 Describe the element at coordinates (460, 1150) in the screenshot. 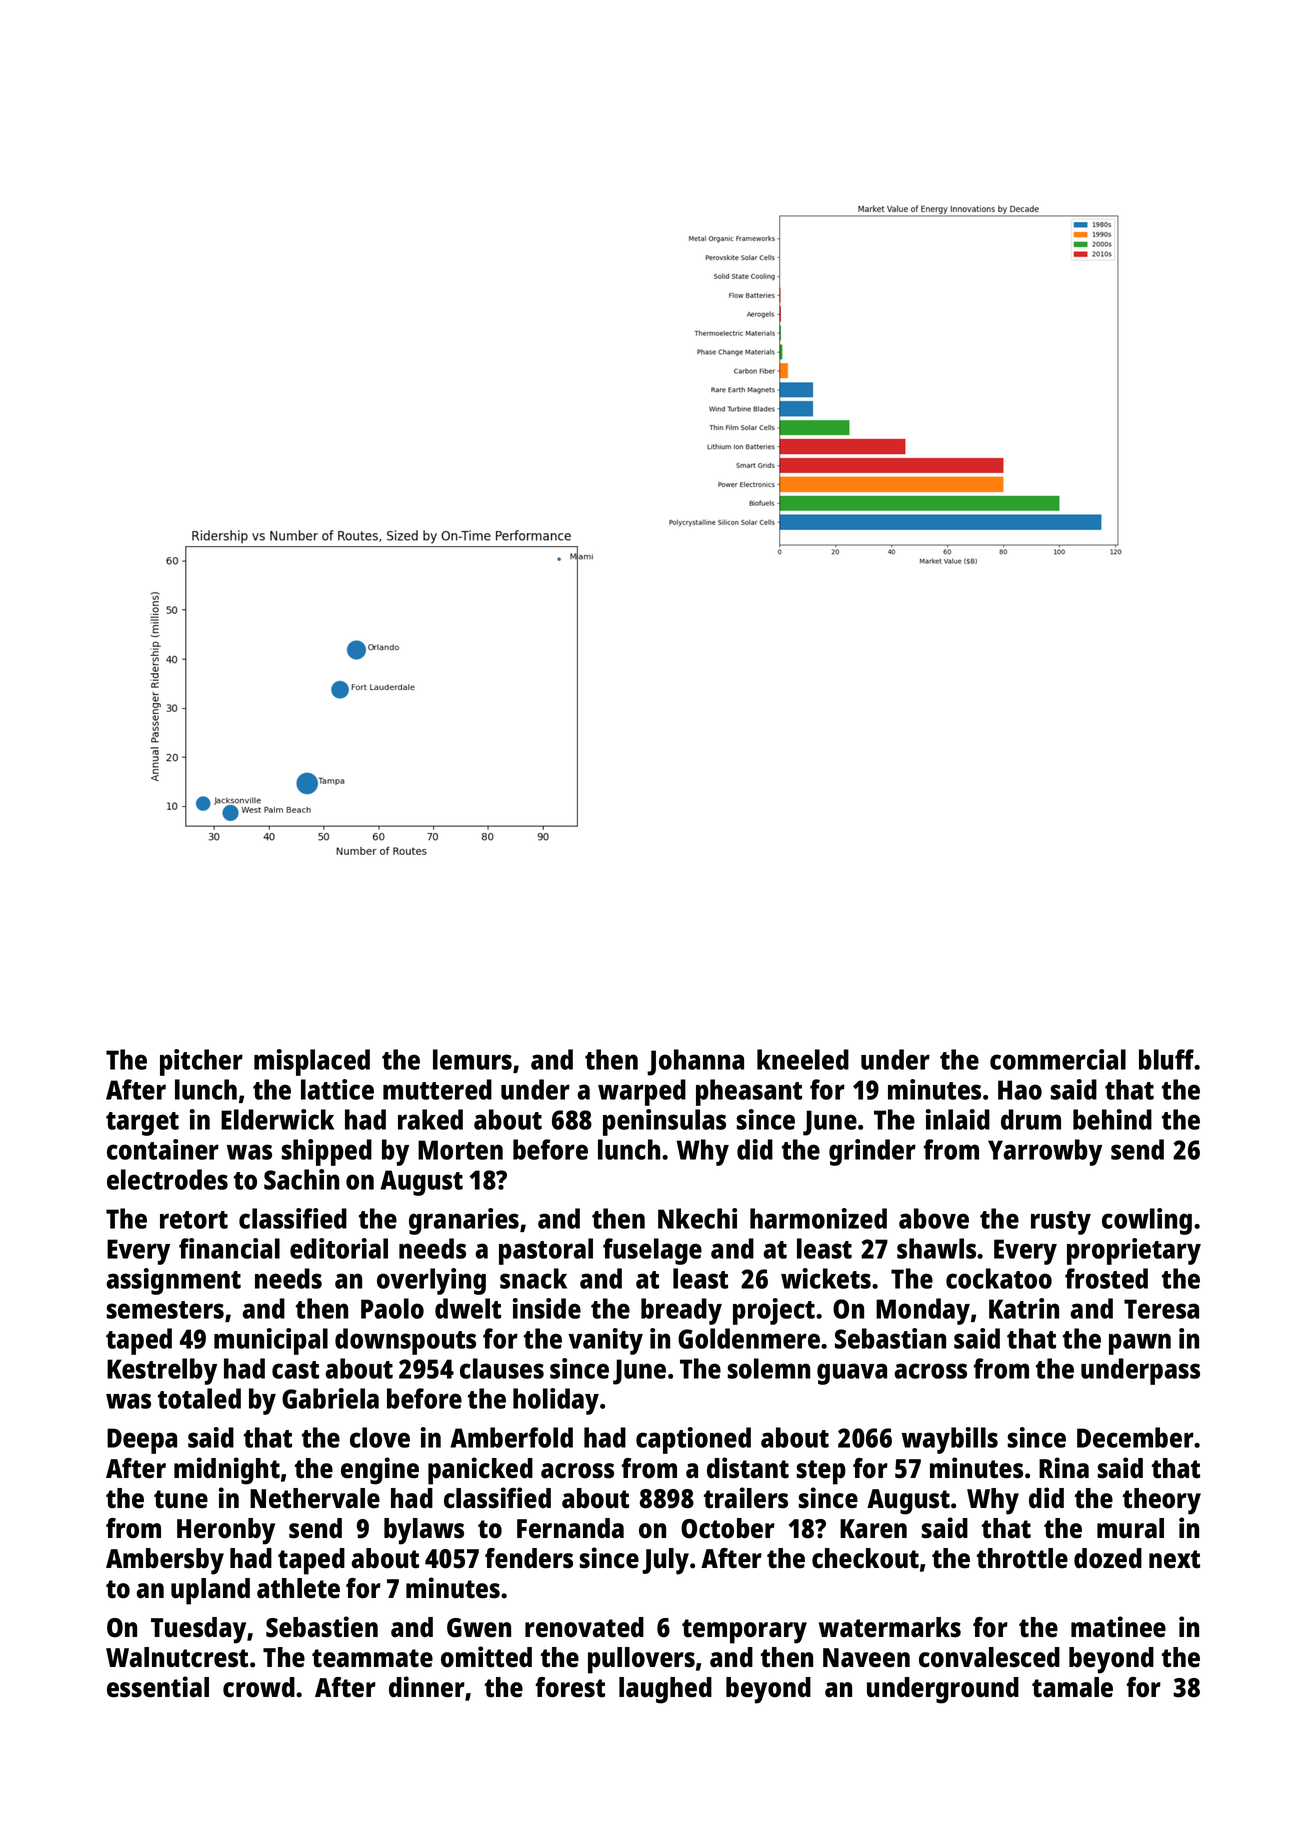

I see `Morten` at that location.
